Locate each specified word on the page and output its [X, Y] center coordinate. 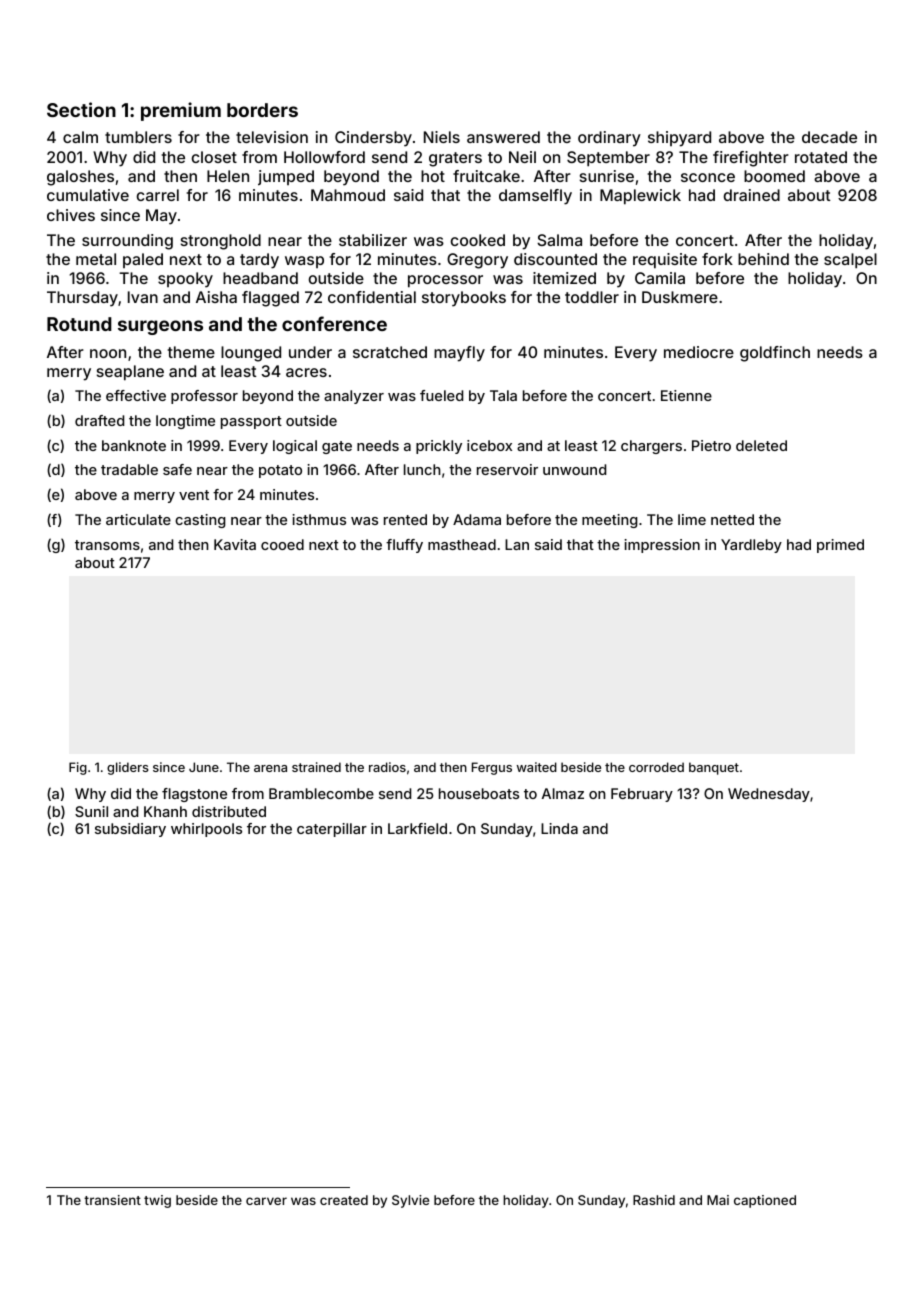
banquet [714, 768]
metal [96, 259]
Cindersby [373, 139]
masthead [462, 544]
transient [112, 1200]
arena [270, 768]
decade [829, 137]
